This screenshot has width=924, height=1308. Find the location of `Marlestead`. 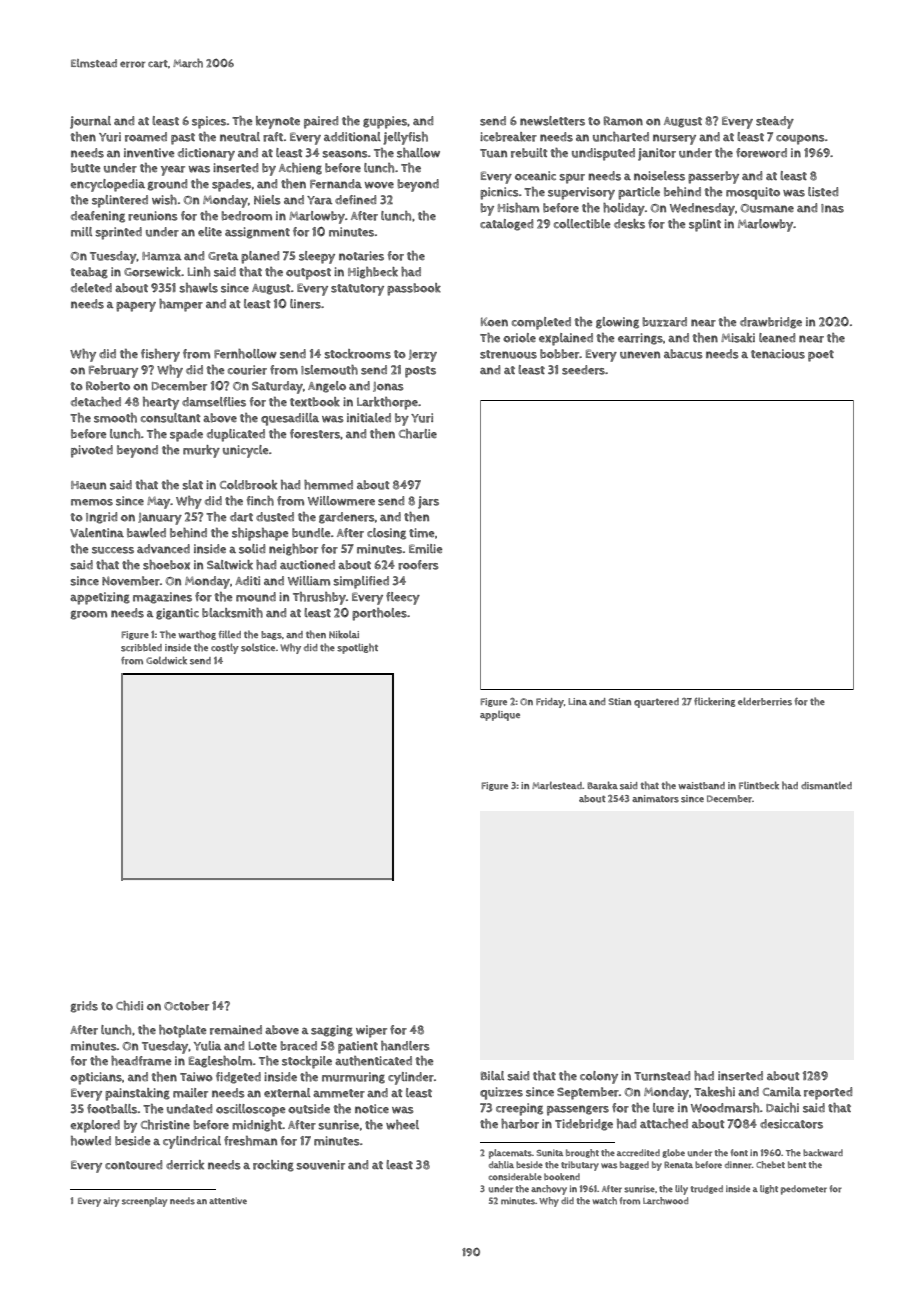

Marlestead is located at coordinates (557, 785).
